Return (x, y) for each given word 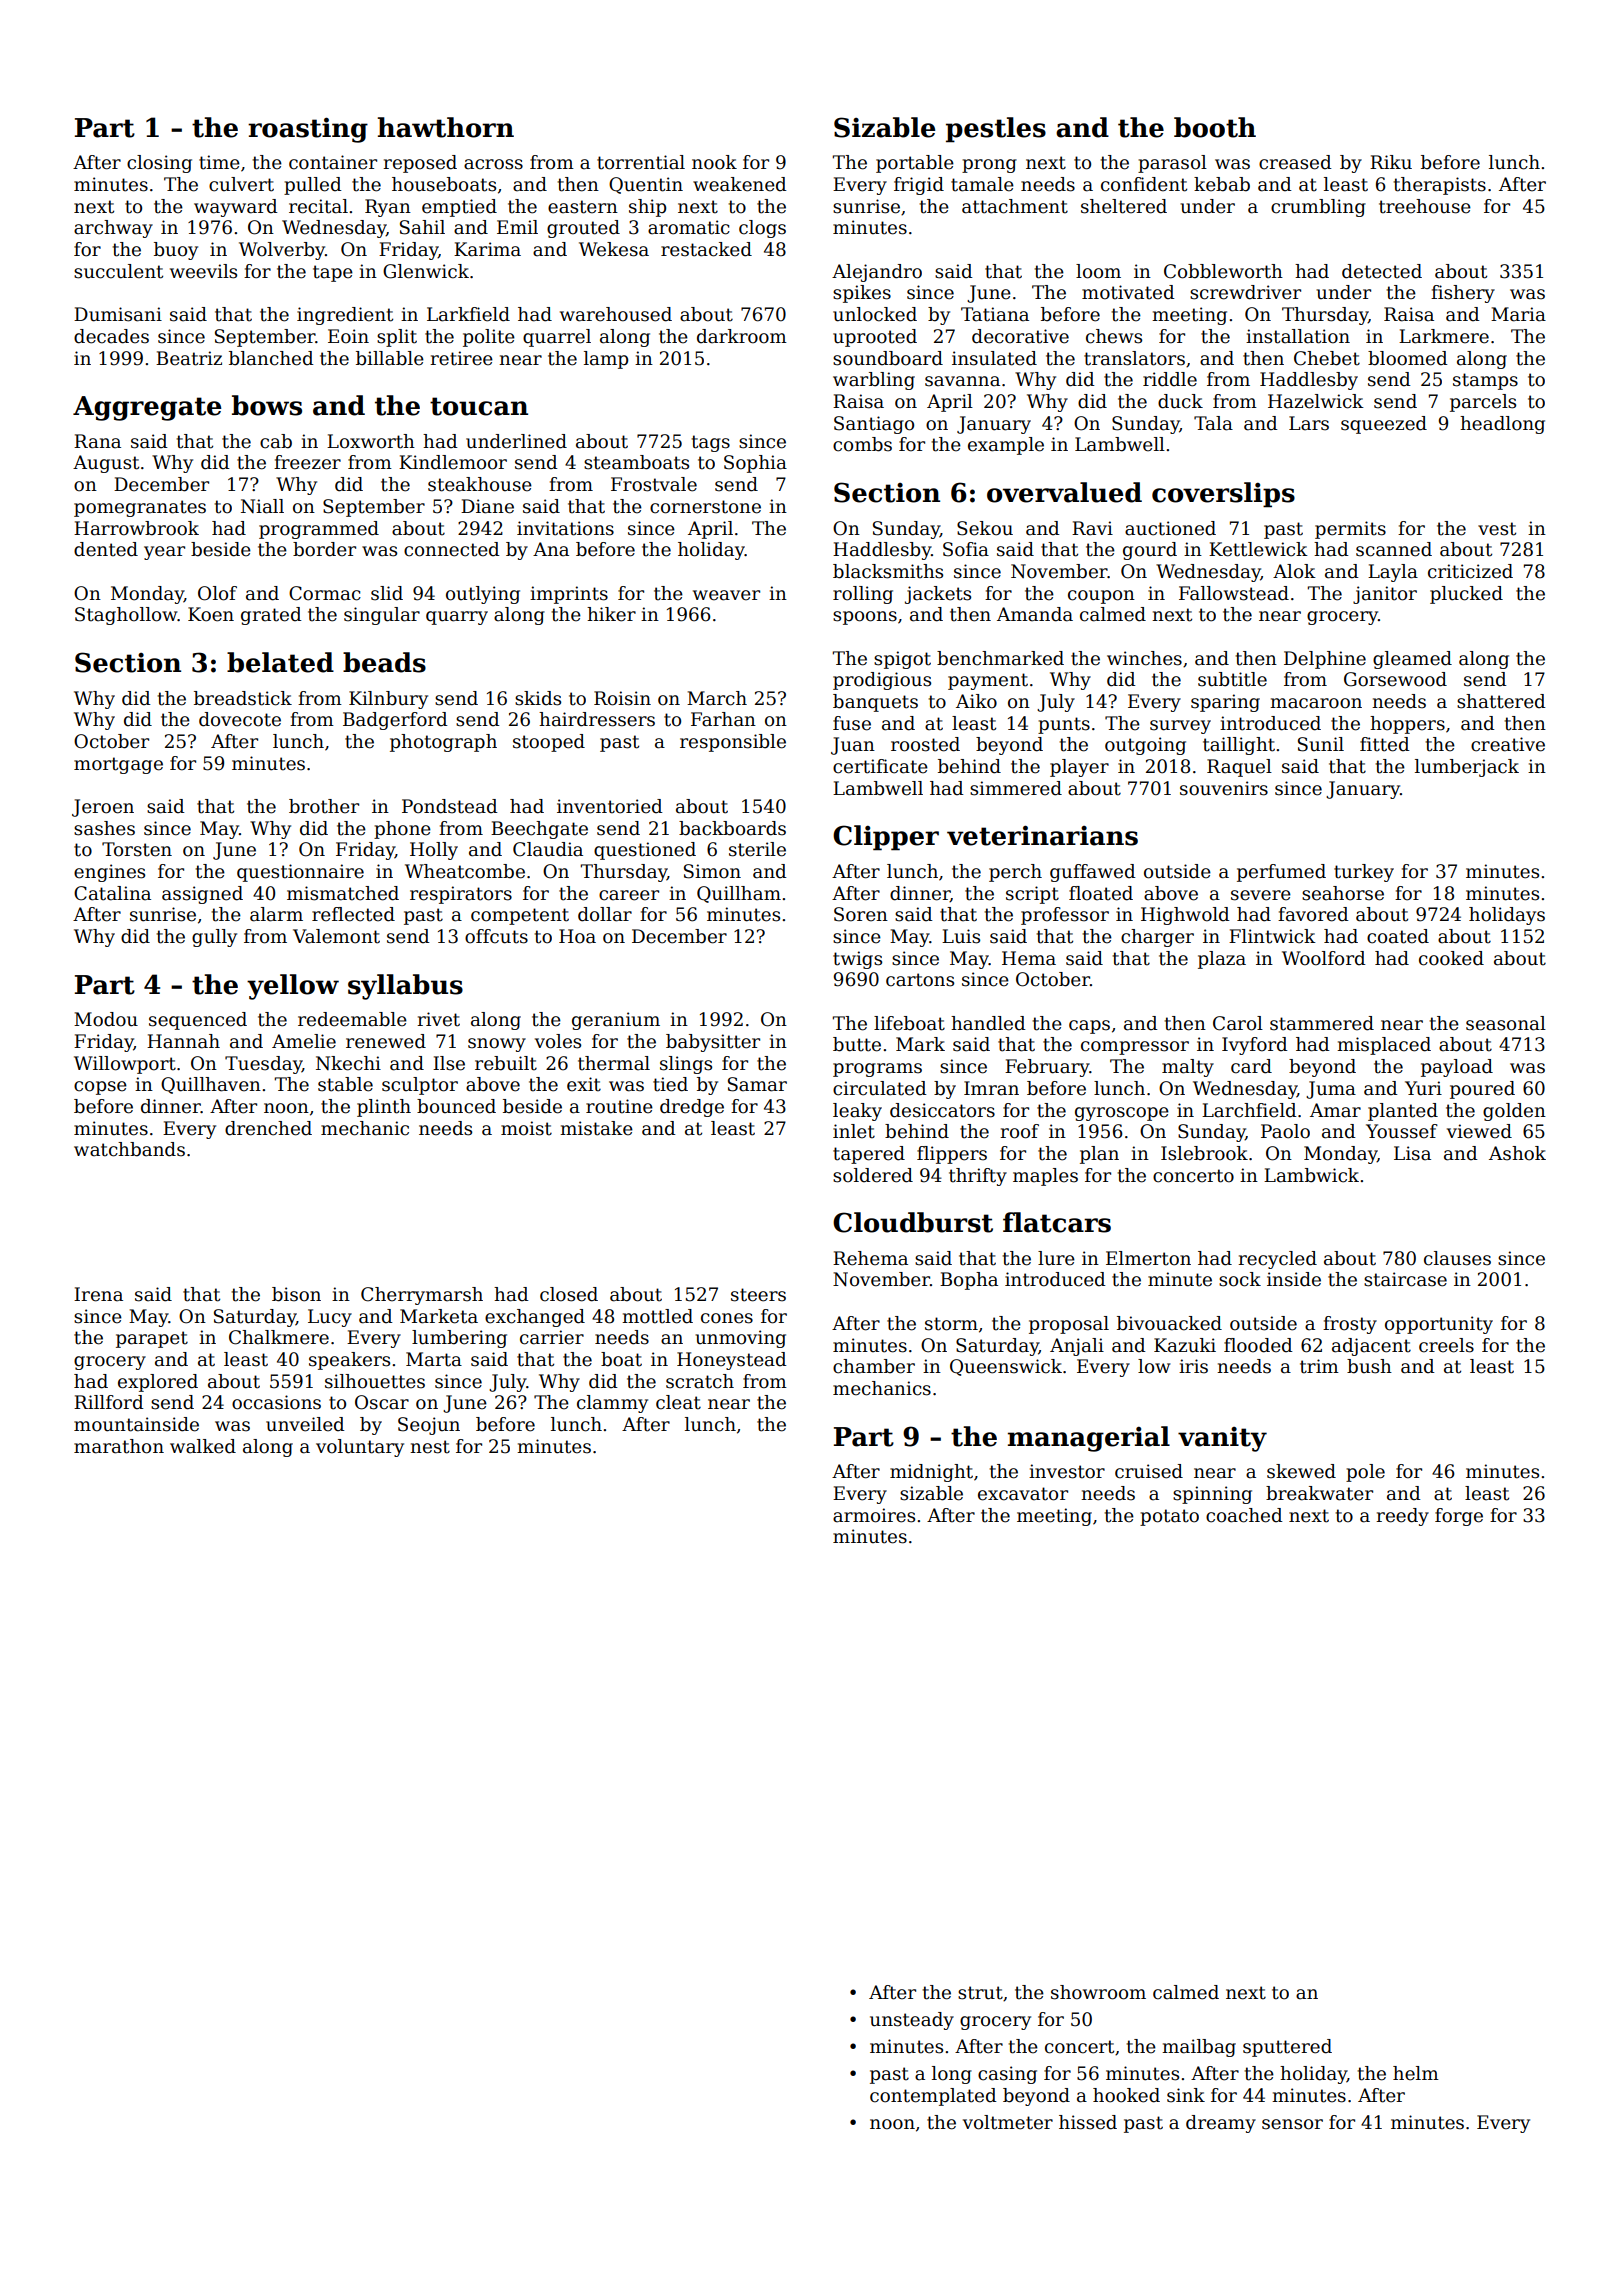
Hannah (183, 1041)
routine (619, 1106)
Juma (1331, 1090)
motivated (1128, 292)
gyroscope (1122, 1114)
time (219, 162)
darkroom (742, 336)
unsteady (912, 2021)
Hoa (577, 936)
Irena (98, 1294)
